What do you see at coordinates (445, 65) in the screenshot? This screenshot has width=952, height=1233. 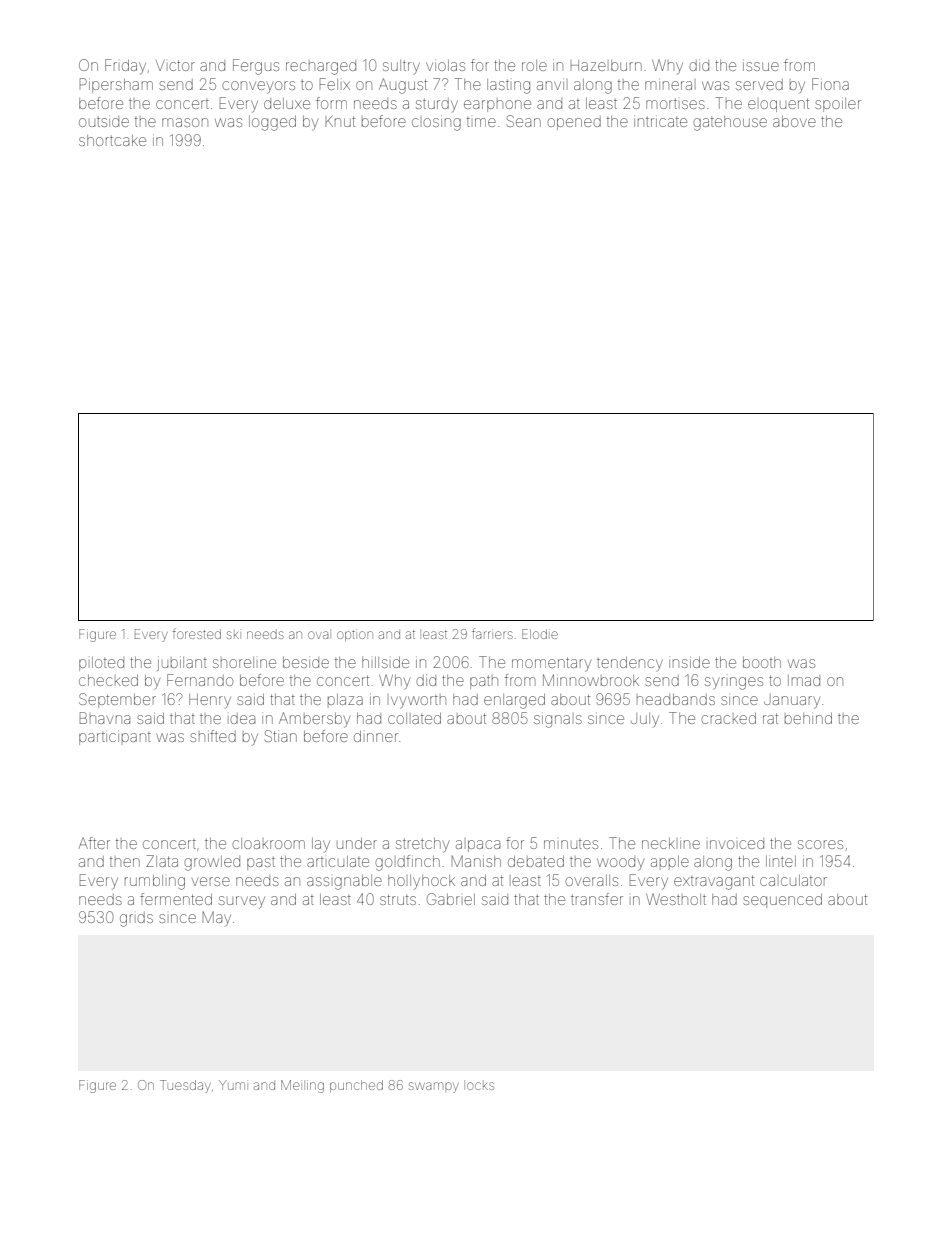 I see `violas` at bounding box center [445, 65].
